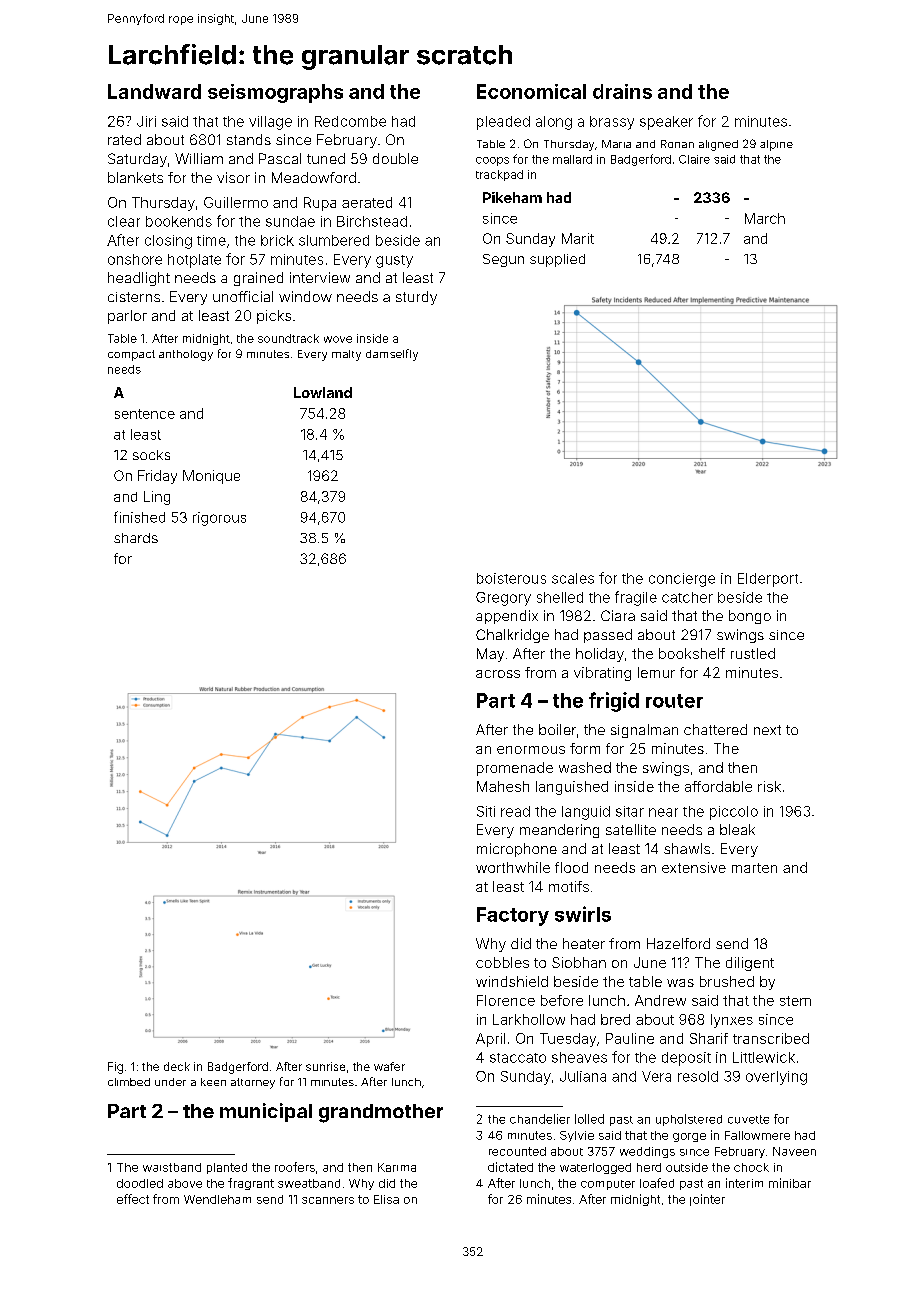 The height and width of the screenshot is (1308, 924). What do you see at coordinates (136, 538) in the screenshot?
I see `shards` at bounding box center [136, 538].
